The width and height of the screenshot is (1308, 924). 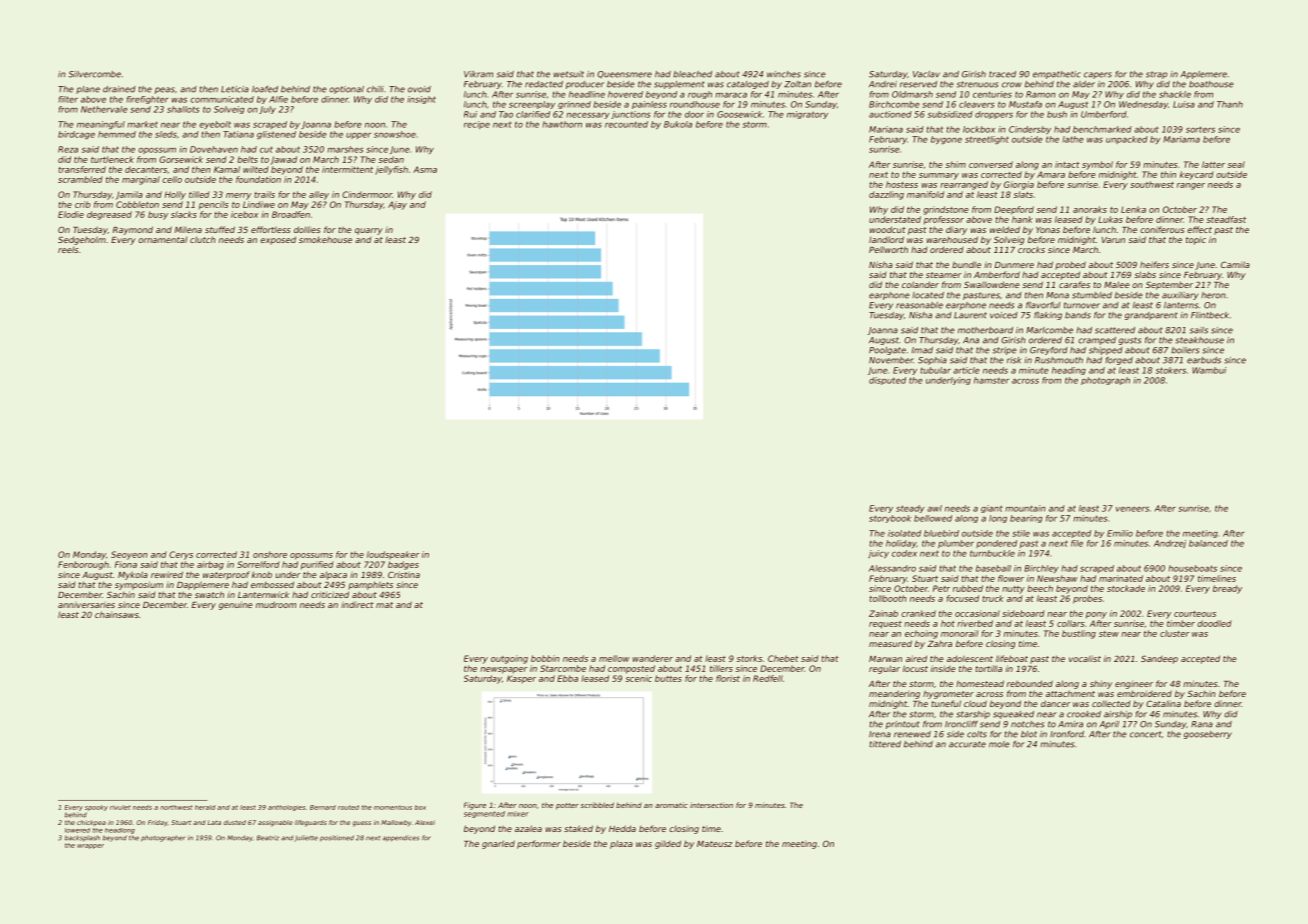 What do you see at coordinates (886, 195) in the screenshot?
I see `dazzling` at bounding box center [886, 195].
